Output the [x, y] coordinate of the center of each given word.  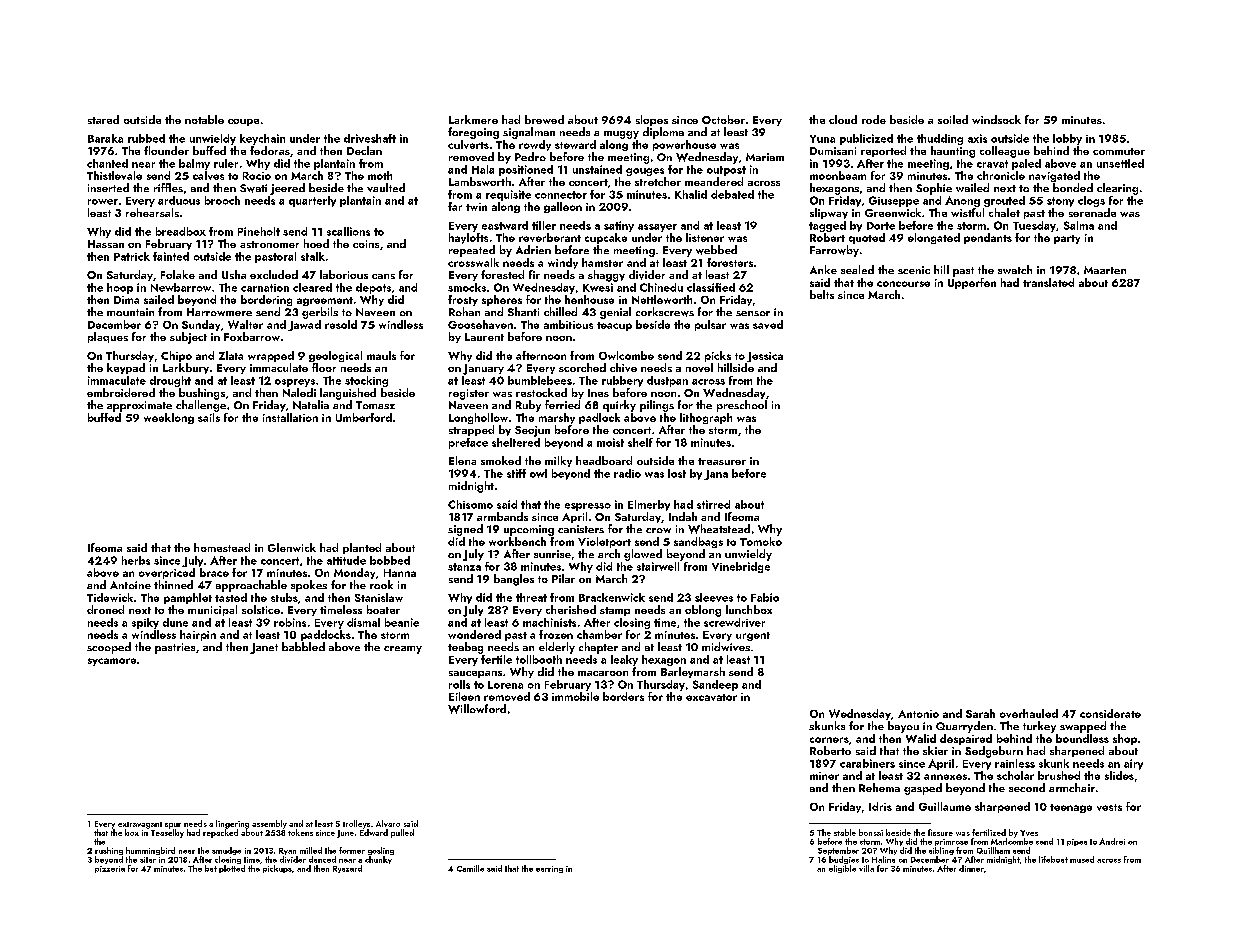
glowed [643, 555]
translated [1048, 282]
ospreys [295, 383]
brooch [222, 200]
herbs [136, 560]
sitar [148, 860]
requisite [508, 195]
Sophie [934, 189]
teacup [614, 326]
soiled [953, 119]
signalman [529, 133]
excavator [711, 697]
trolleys [356, 824]
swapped [1083, 727]
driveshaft [370, 138]
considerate [1110, 713]
